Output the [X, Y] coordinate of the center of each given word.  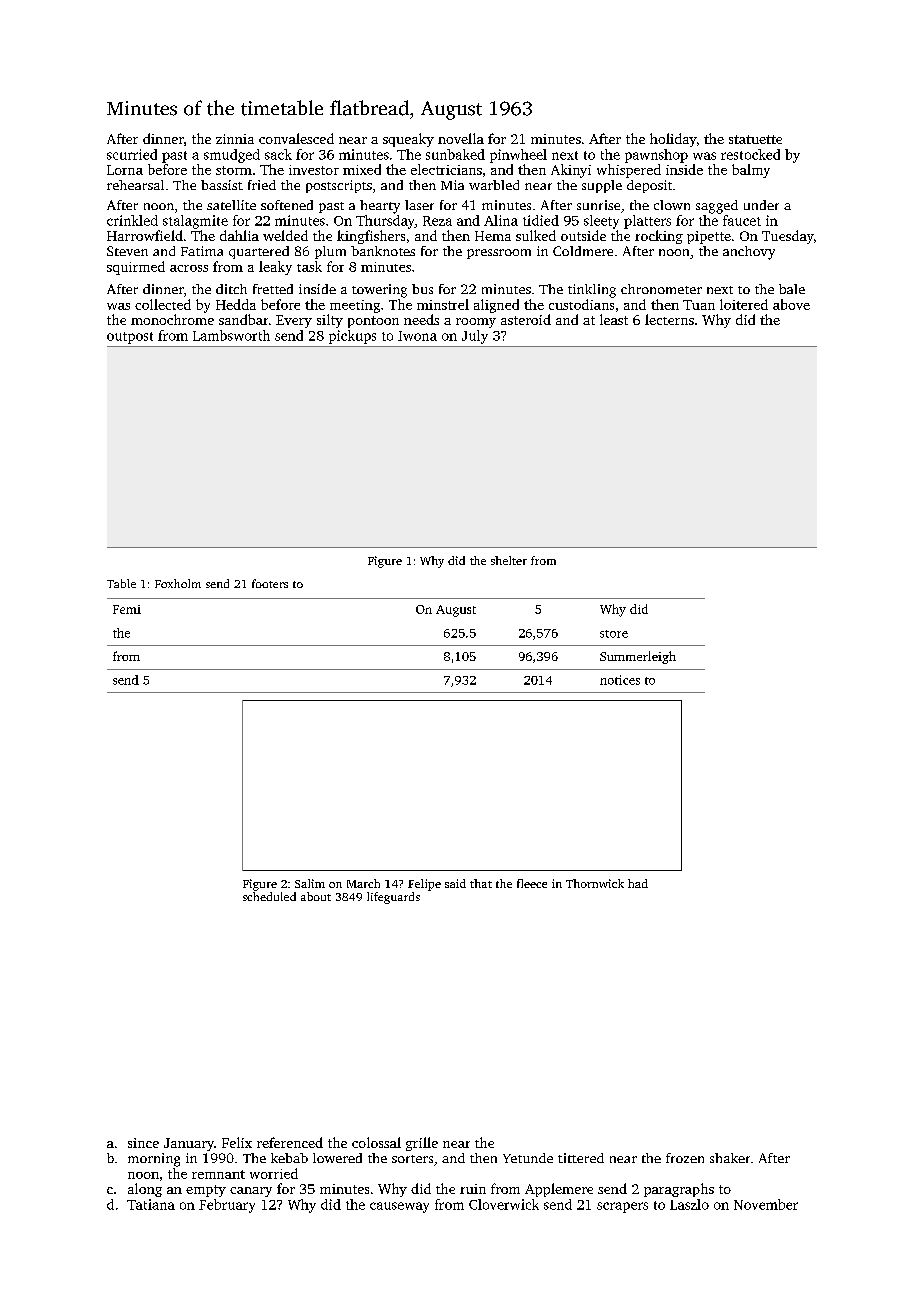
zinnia [235, 139]
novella [461, 138]
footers [270, 583]
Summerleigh [638, 657]
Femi [127, 609]
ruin [473, 1189]
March [363, 883]
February [227, 1206]
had [638, 883]
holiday [673, 140]
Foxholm [178, 583]
